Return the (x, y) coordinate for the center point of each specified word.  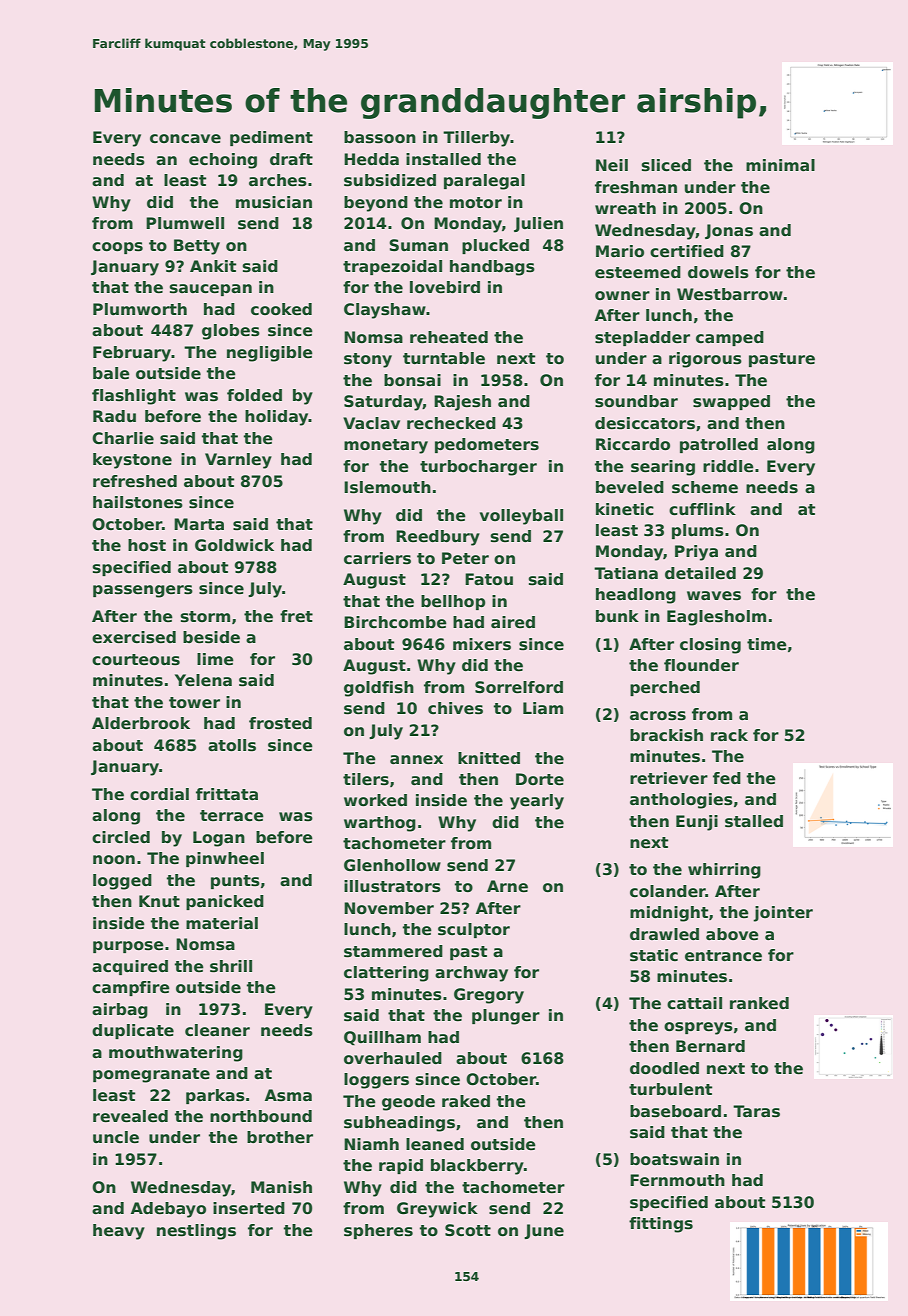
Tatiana (626, 573)
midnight (669, 914)
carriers (377, 558)
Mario (620, 251)
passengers (143, 591)
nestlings (196, 1232)
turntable (444, 358)
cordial (159, 794)
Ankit (213, 266)
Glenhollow (392, 865)
